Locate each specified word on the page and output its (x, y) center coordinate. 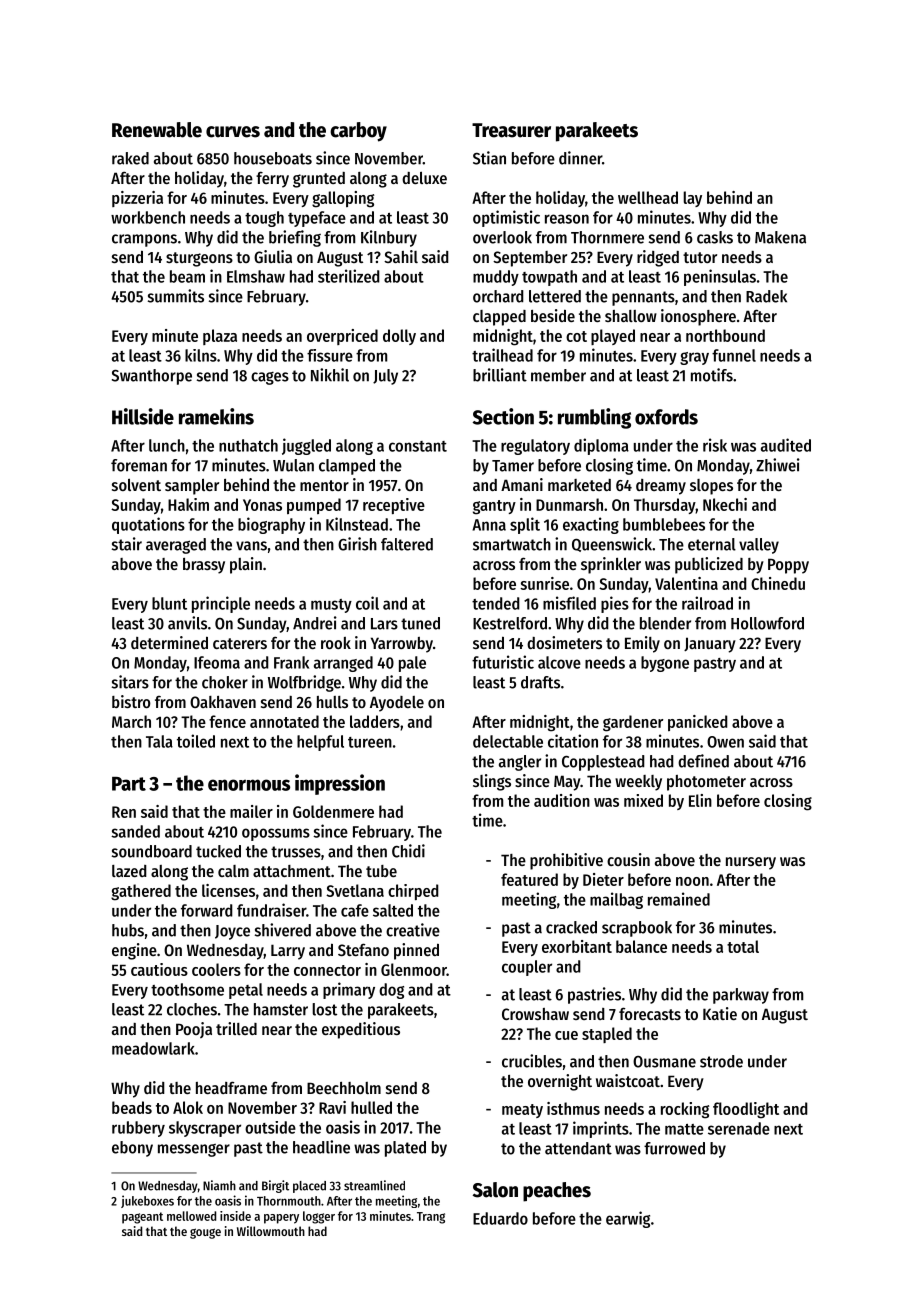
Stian (489, 158)
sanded (135, 831)
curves (233, 132)
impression (340, 784)
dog (391, 991)
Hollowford (767, 623)
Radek (766, 296)
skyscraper (205, 1129)
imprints (601, 1129)
